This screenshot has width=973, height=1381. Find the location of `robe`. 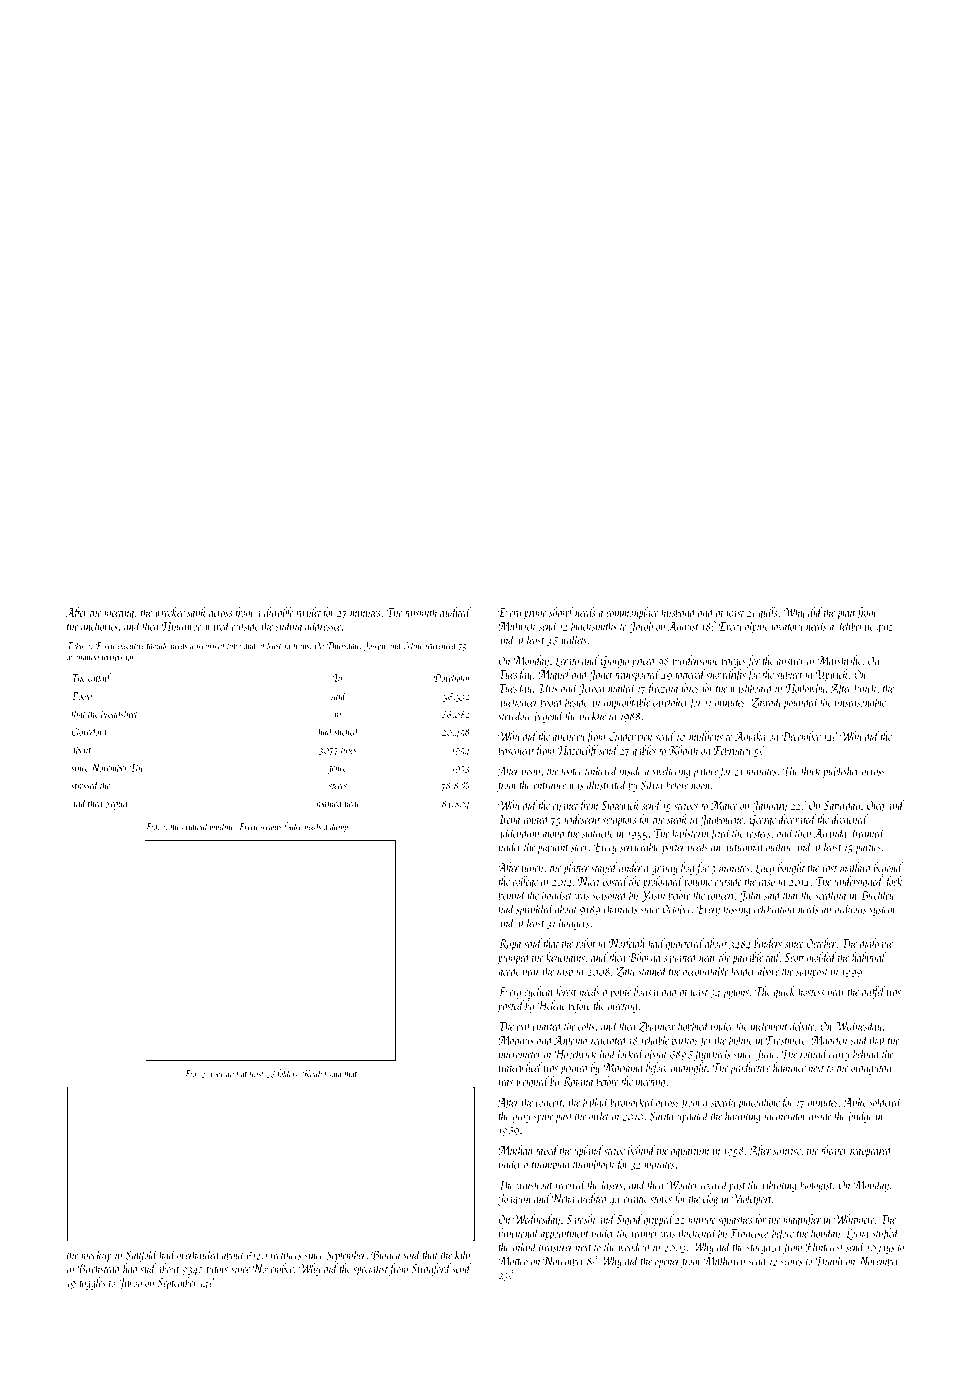

robe is located at coordinates (217, 1073).
